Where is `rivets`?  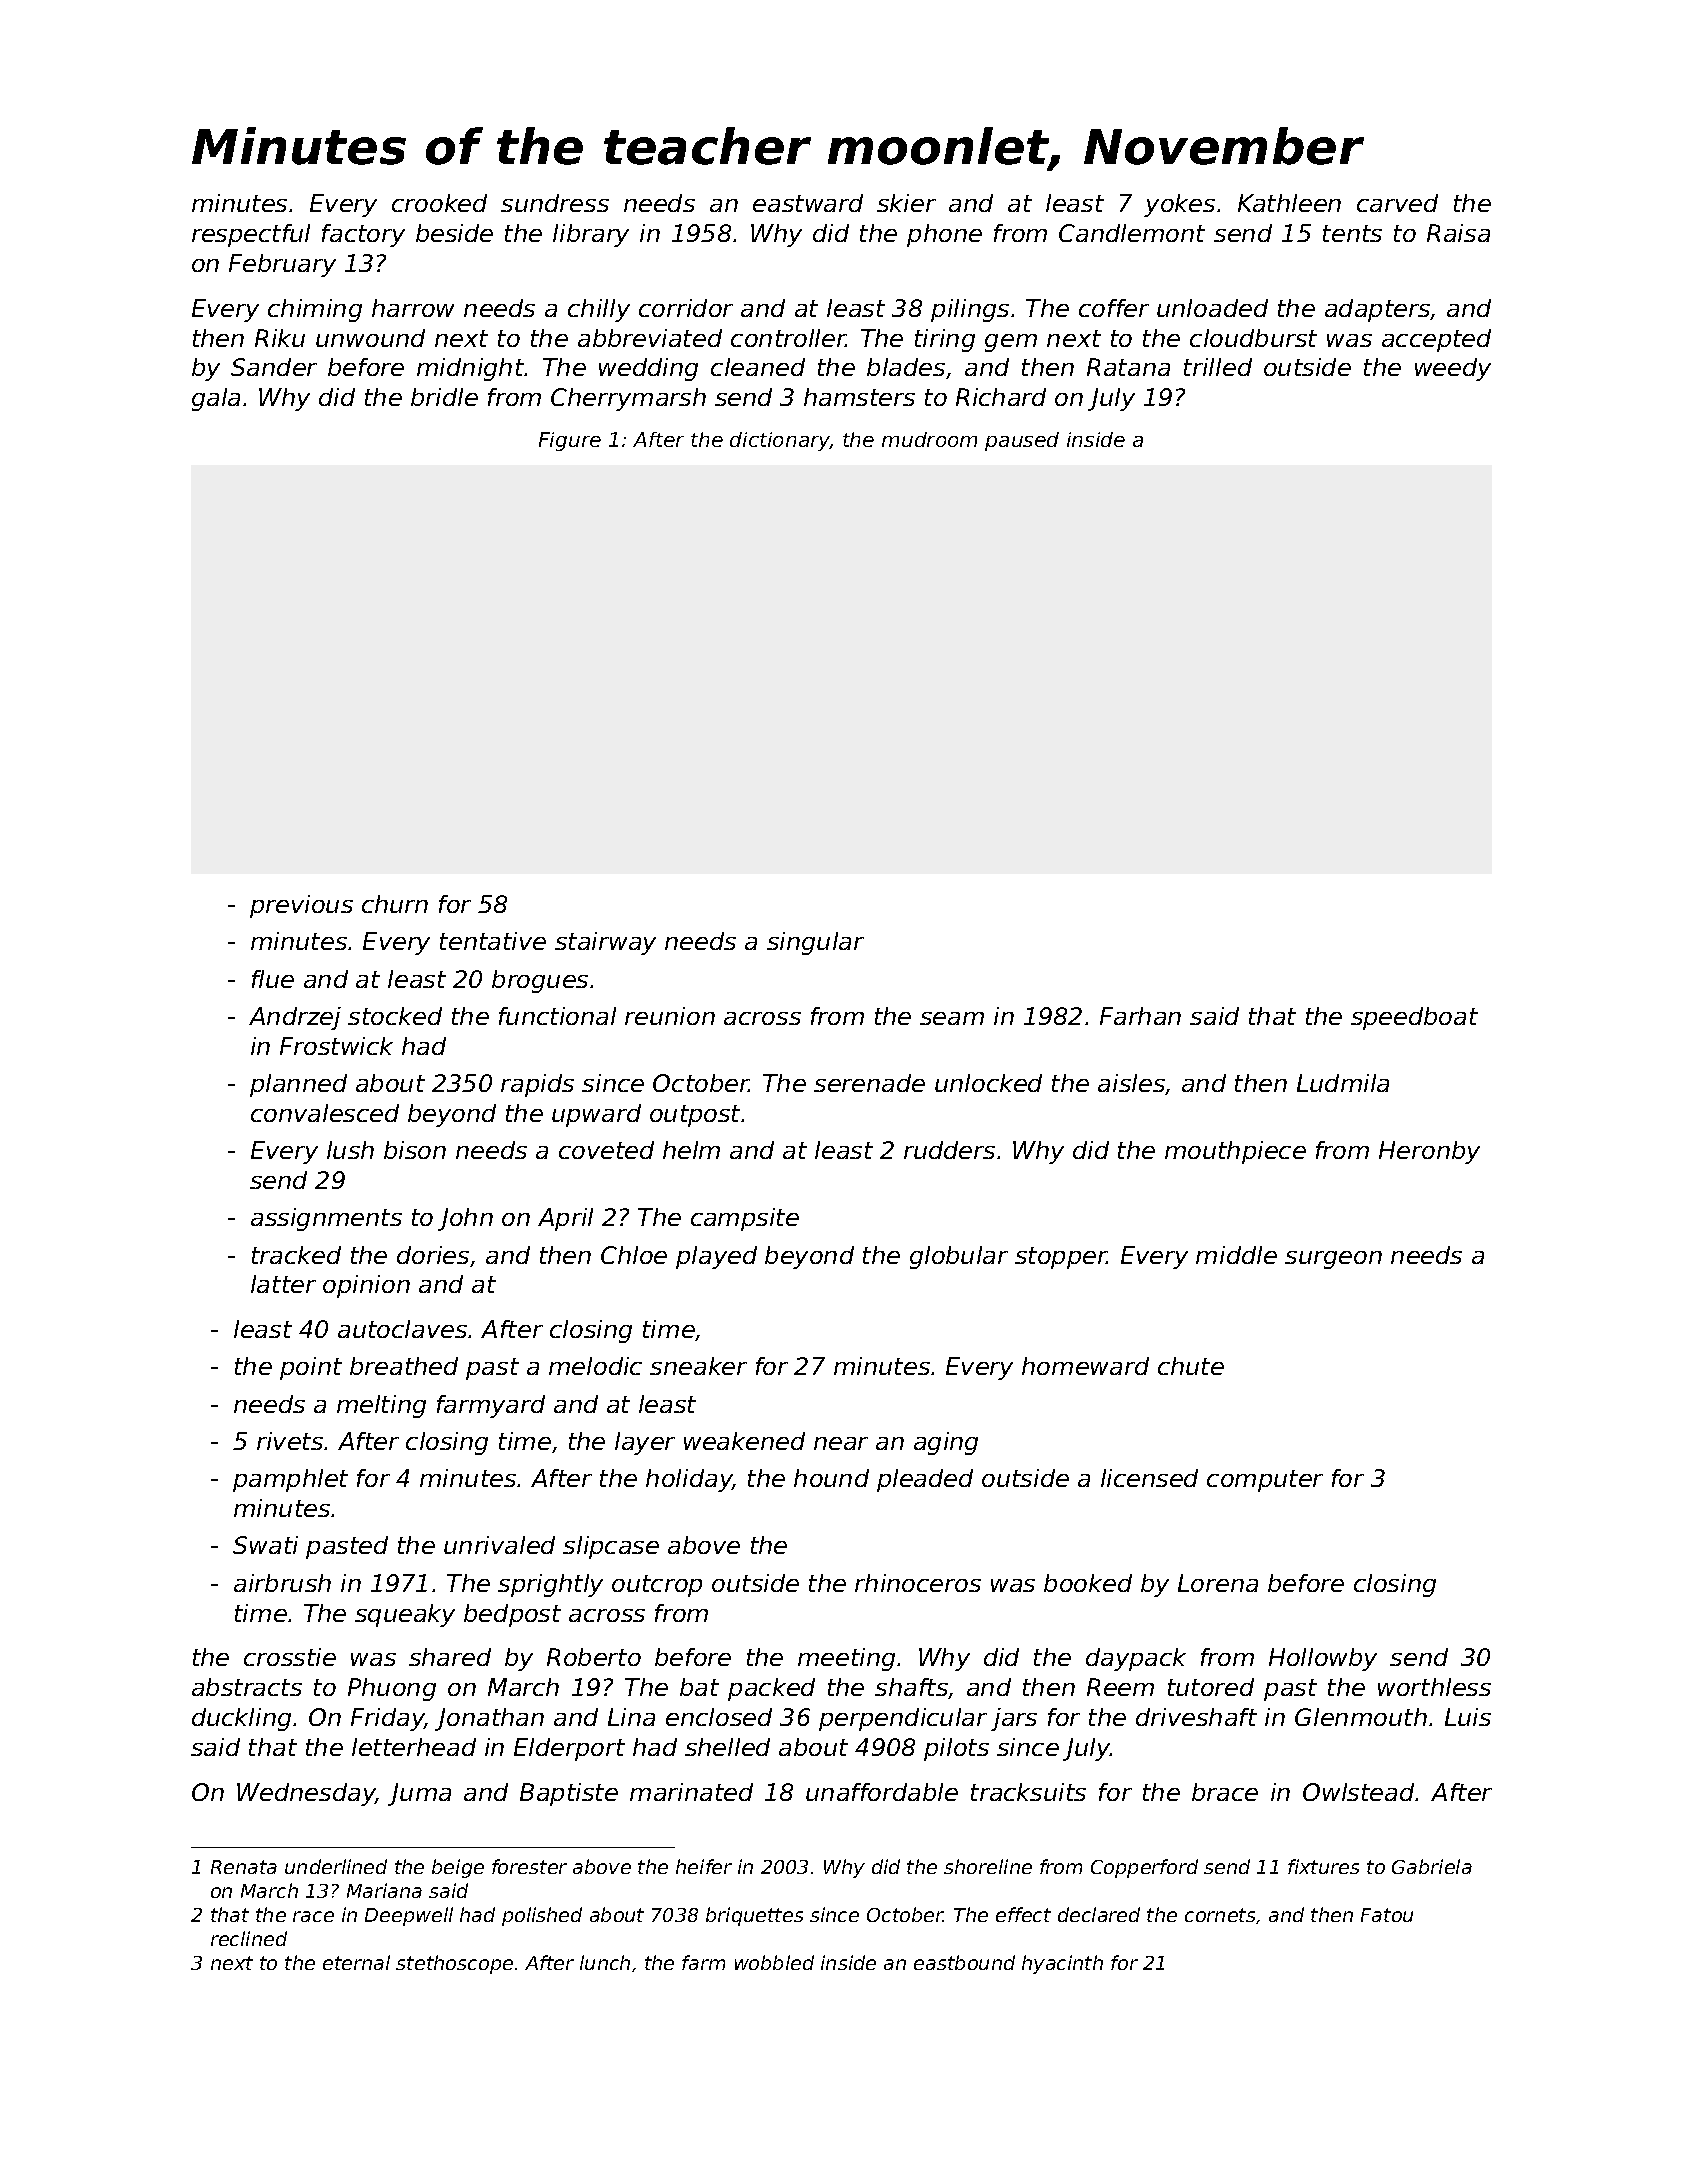
rivets is located at coordinates (290, 1441).
